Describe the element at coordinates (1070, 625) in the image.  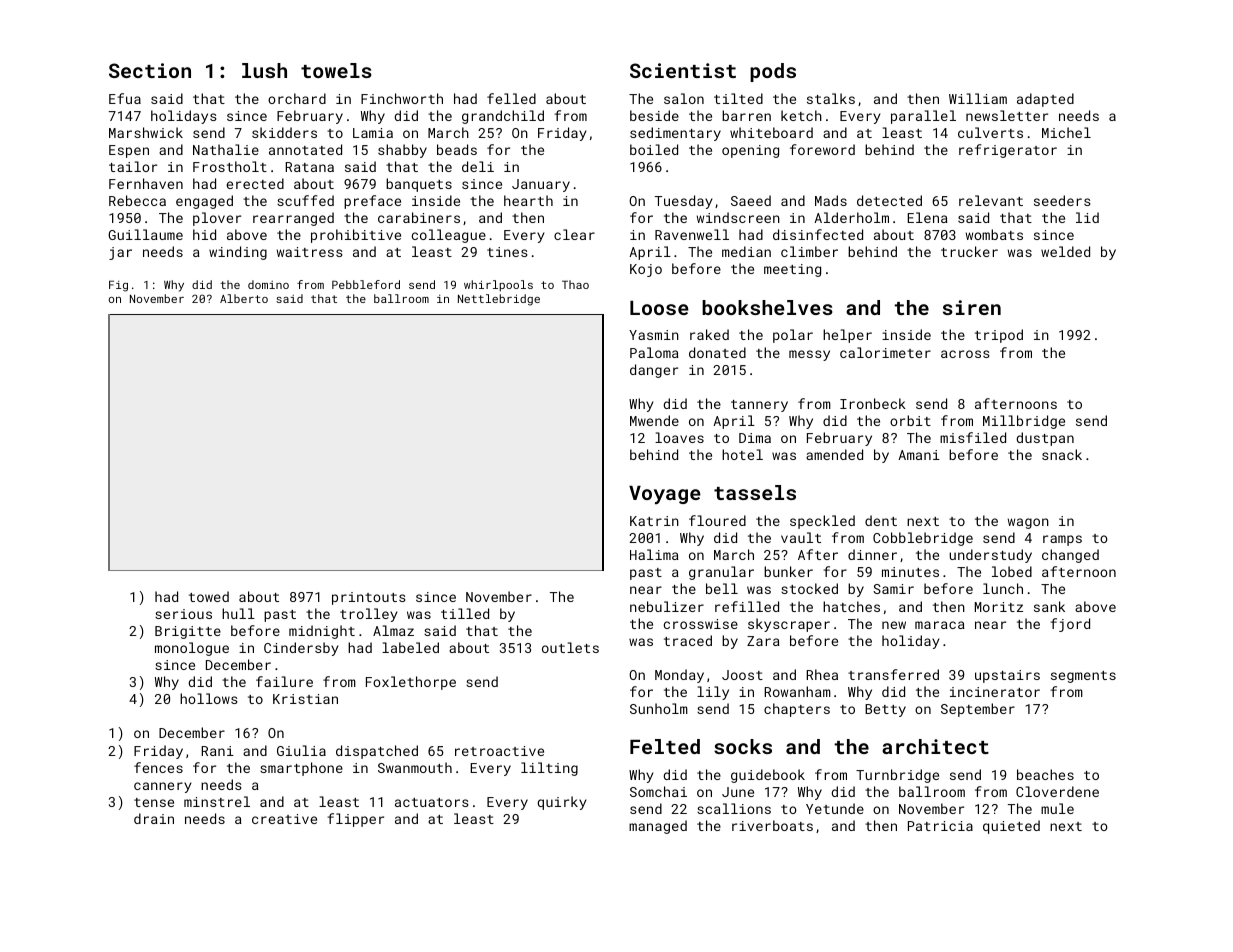
I see `fjord` at that location.
